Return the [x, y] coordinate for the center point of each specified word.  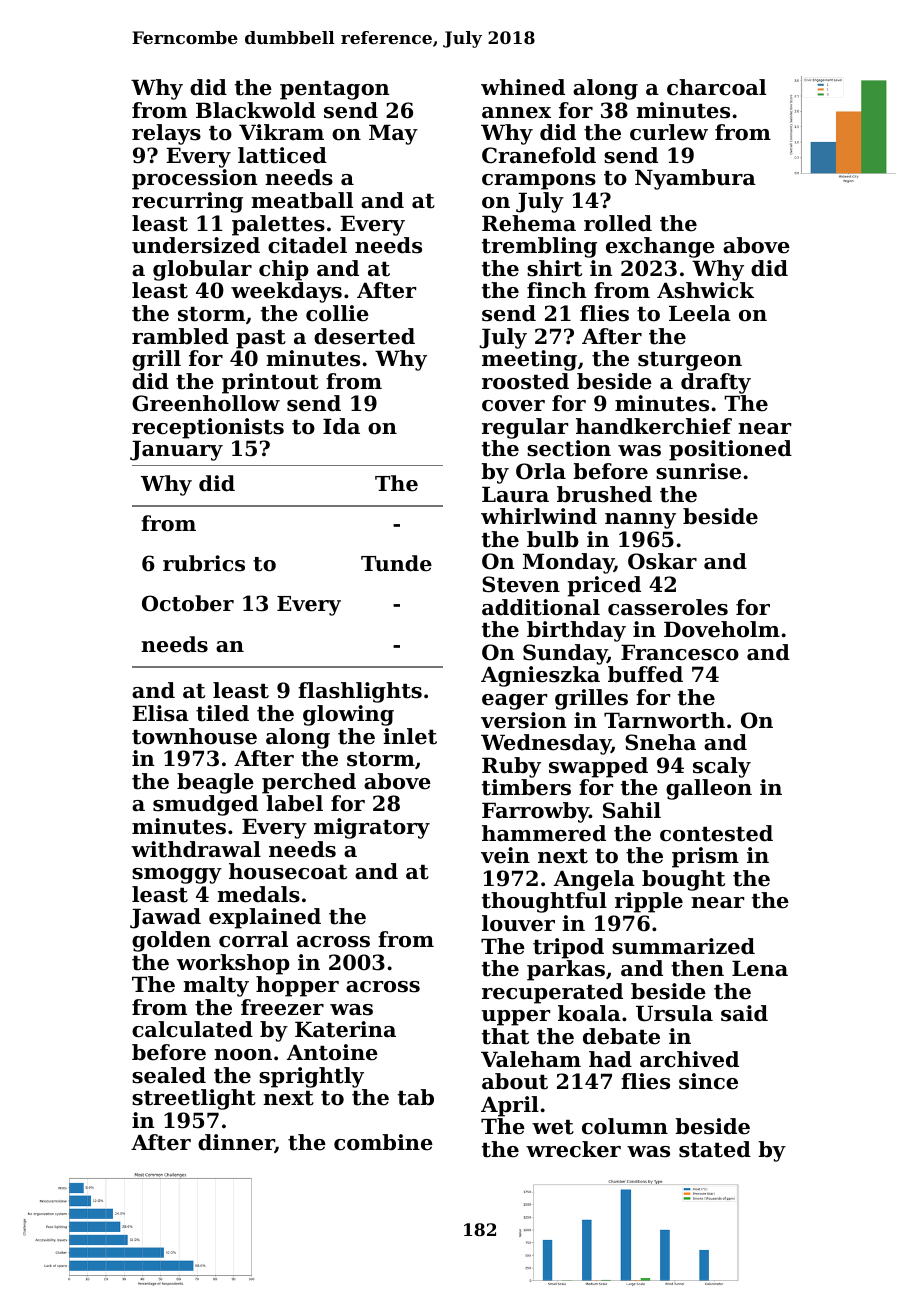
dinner [236, 1143]
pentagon [334, 90]
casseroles [668, 607]
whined [523, 87]
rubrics [204, 563]
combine [383, 1142]
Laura [515, 494]
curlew [669, 132]
